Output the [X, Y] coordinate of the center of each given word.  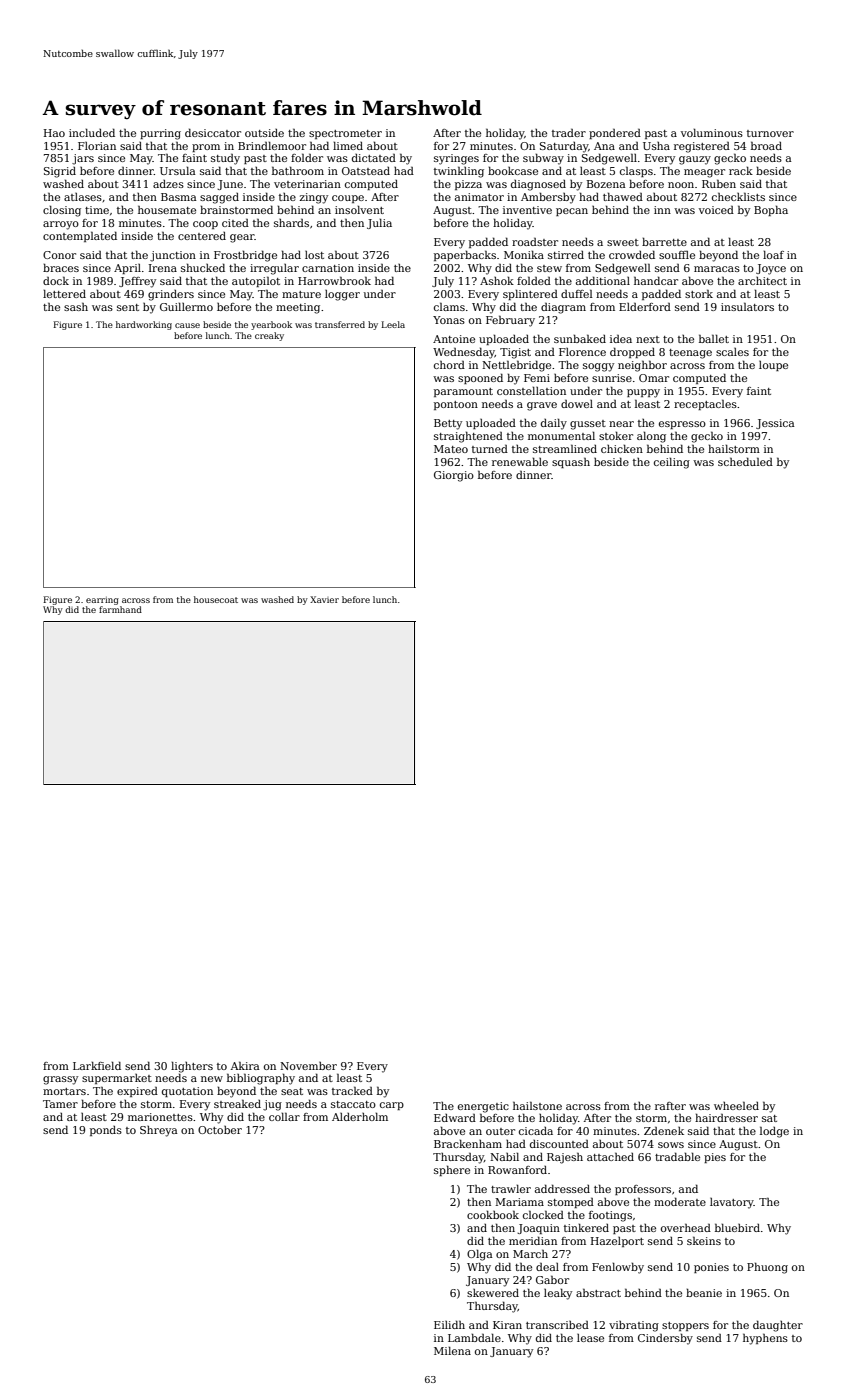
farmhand [120, 609]
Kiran [507, 1325]
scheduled [745, 461]
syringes [456, 159]
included [92, 132]
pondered [615, 133]
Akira [245, 1065]
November [308, 1066]
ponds [106, 1131]
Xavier [324, 599]
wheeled [736, 1105]
